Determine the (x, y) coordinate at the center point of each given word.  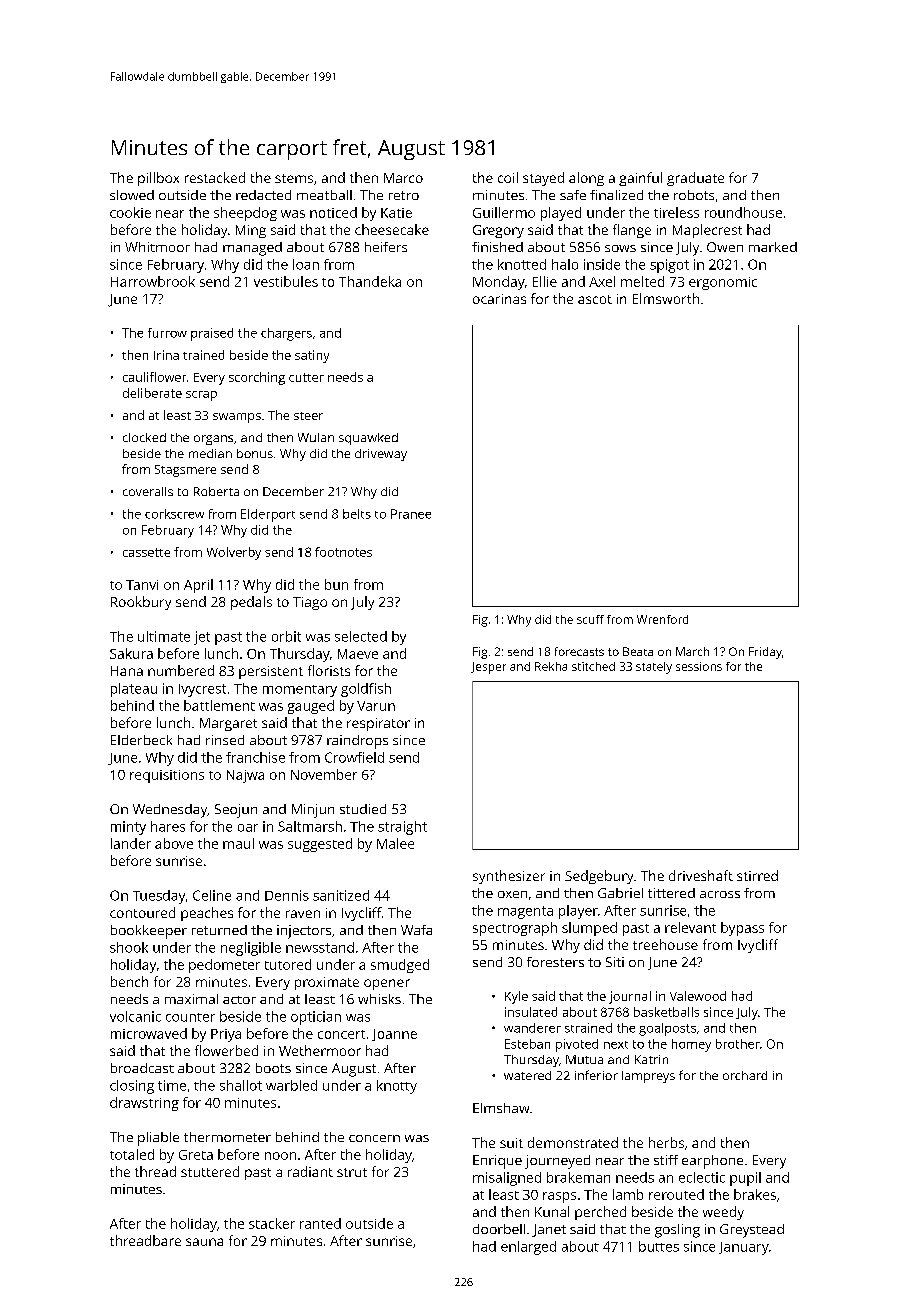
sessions (699, 666)
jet (202, 638)
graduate (695, 179)
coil (508, 177)
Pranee (411, 514)
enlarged (528, 1248)
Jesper (488, 668)
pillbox (158, 179)
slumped (589, 929)
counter (190, 1017)
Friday (765, 653)
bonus (255, 453)
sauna (204, 1242)
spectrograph (515, 929)
